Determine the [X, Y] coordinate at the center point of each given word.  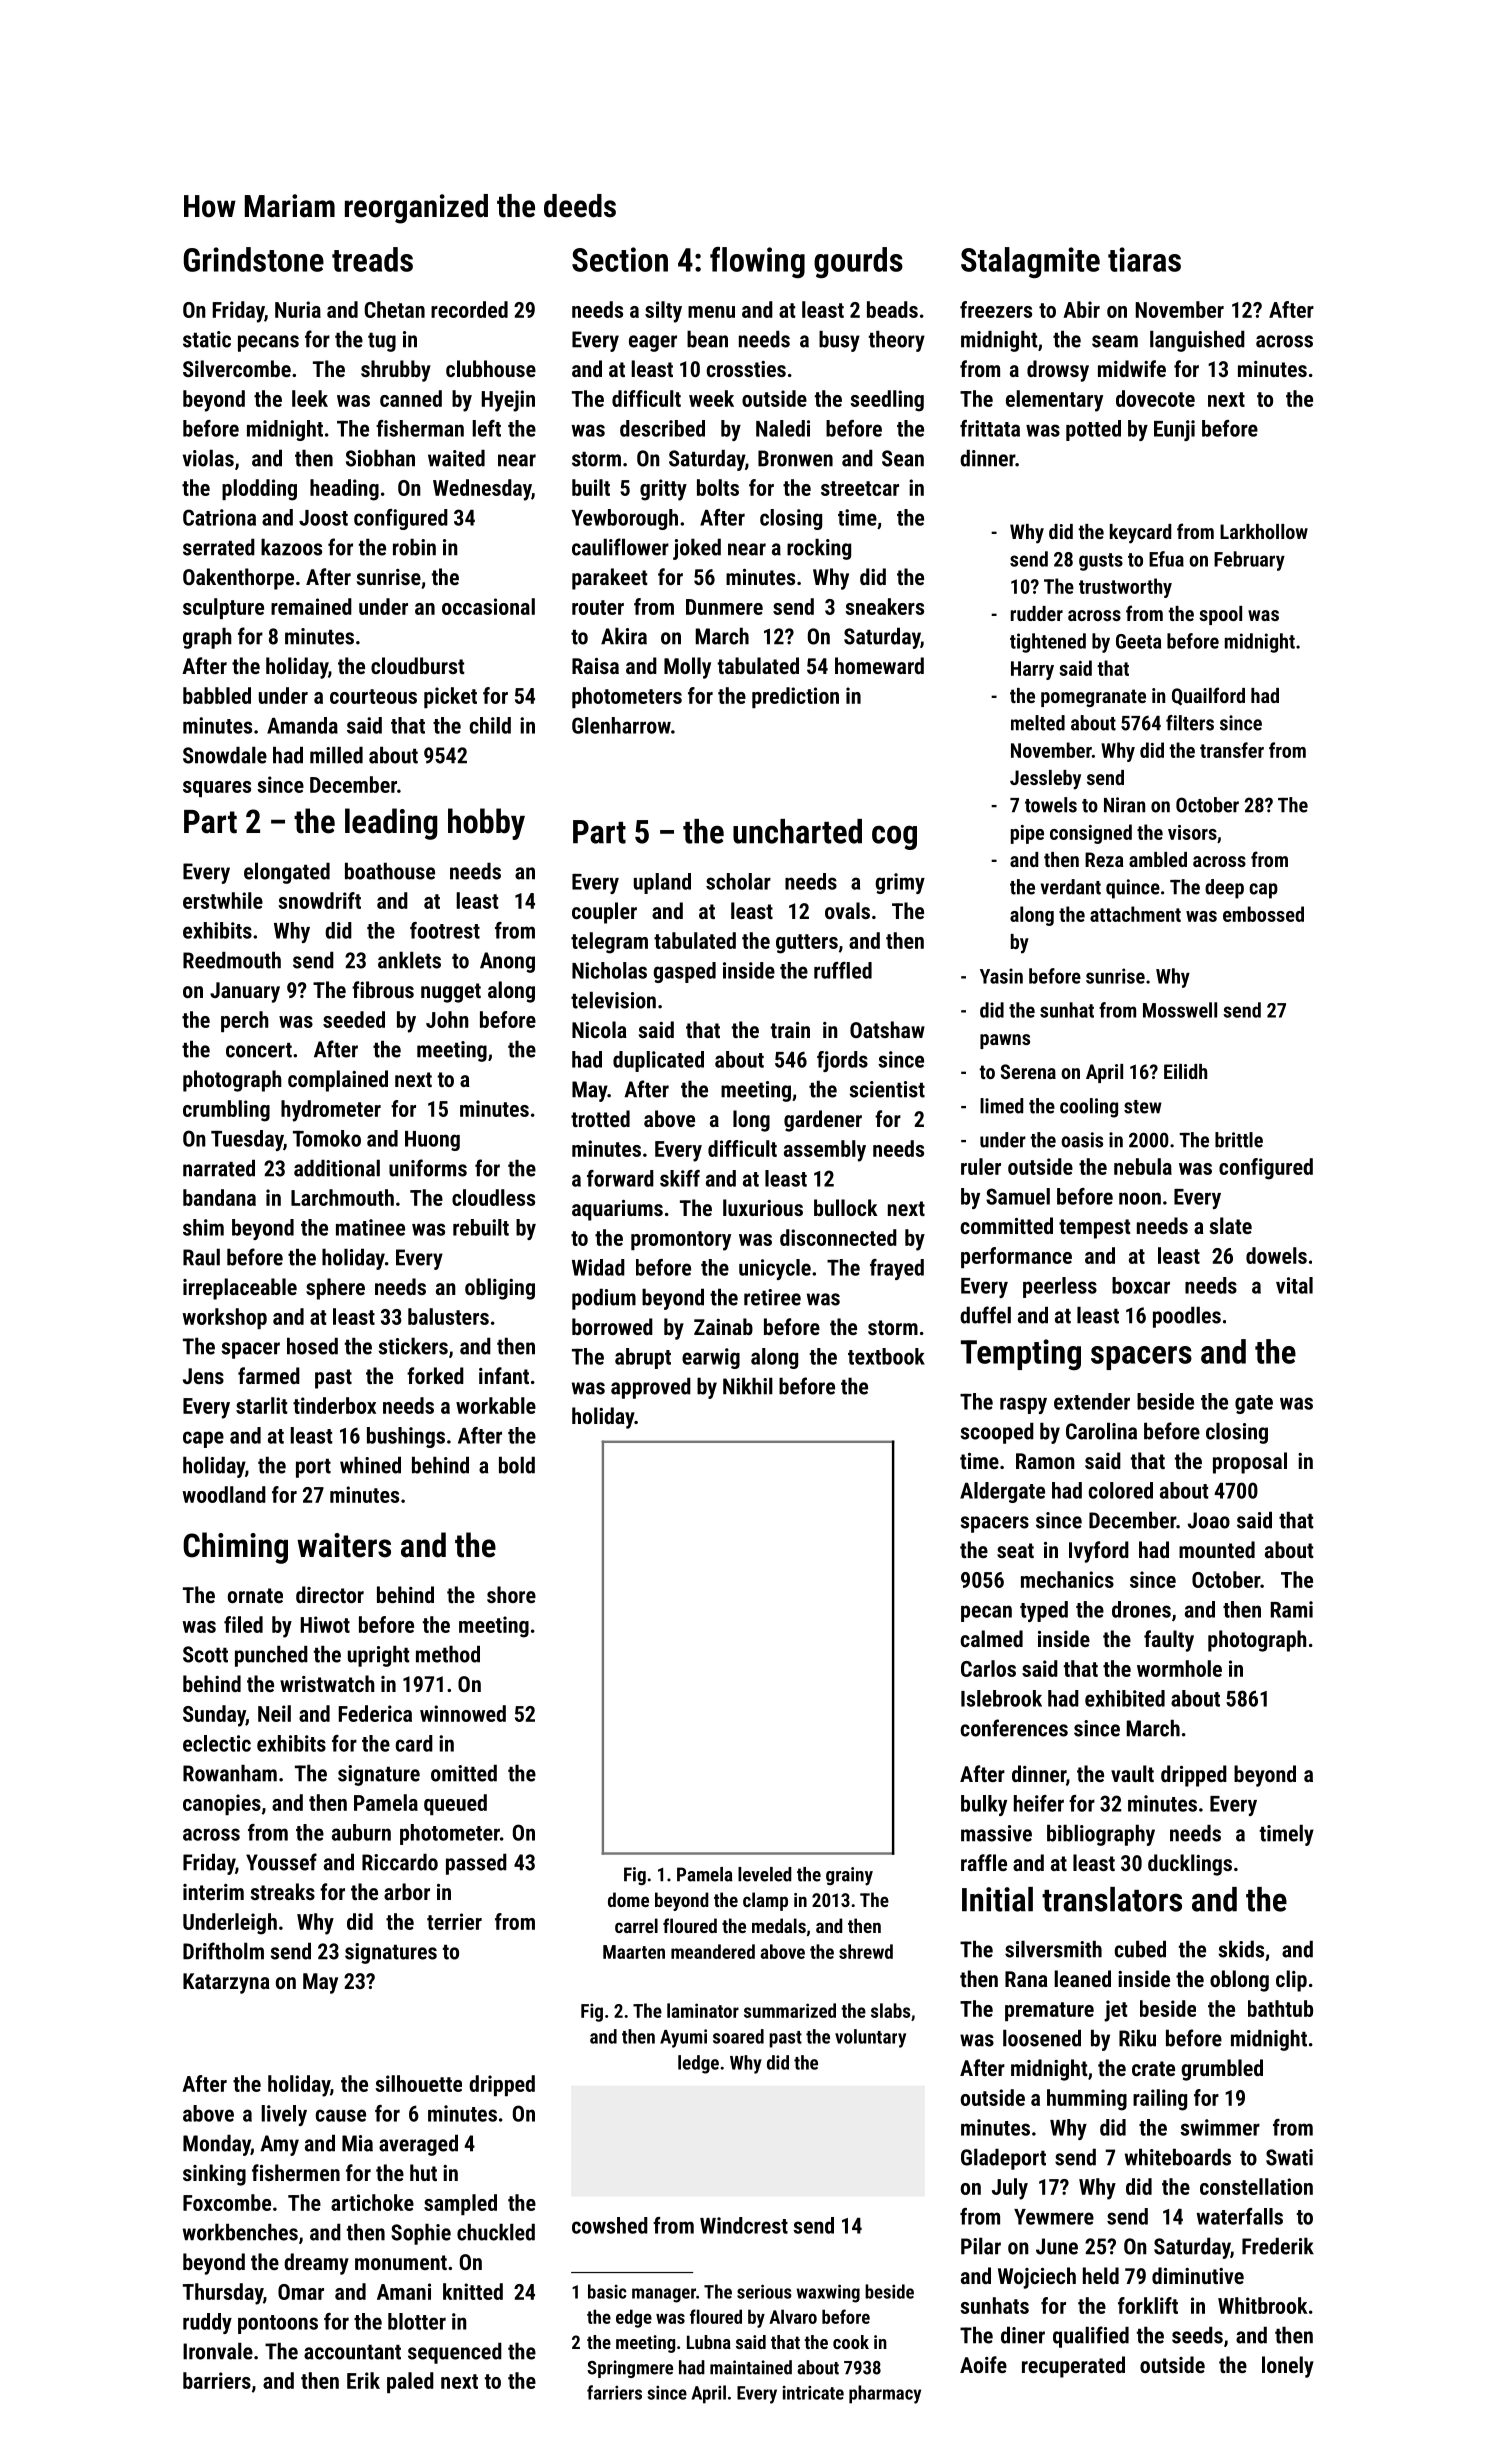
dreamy [316, 2264]
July [1010, 2189]
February [1249, 561]
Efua [1166, 559]
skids [1241, 1949]
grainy [849, 1876]
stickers [413, 1346]
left [486, 428]
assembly [825, 1151]
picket [450, 697]
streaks [283, 1891]
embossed [1263, 914]
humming [1087, 2100]
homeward [879, 665]
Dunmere [724, 607]
